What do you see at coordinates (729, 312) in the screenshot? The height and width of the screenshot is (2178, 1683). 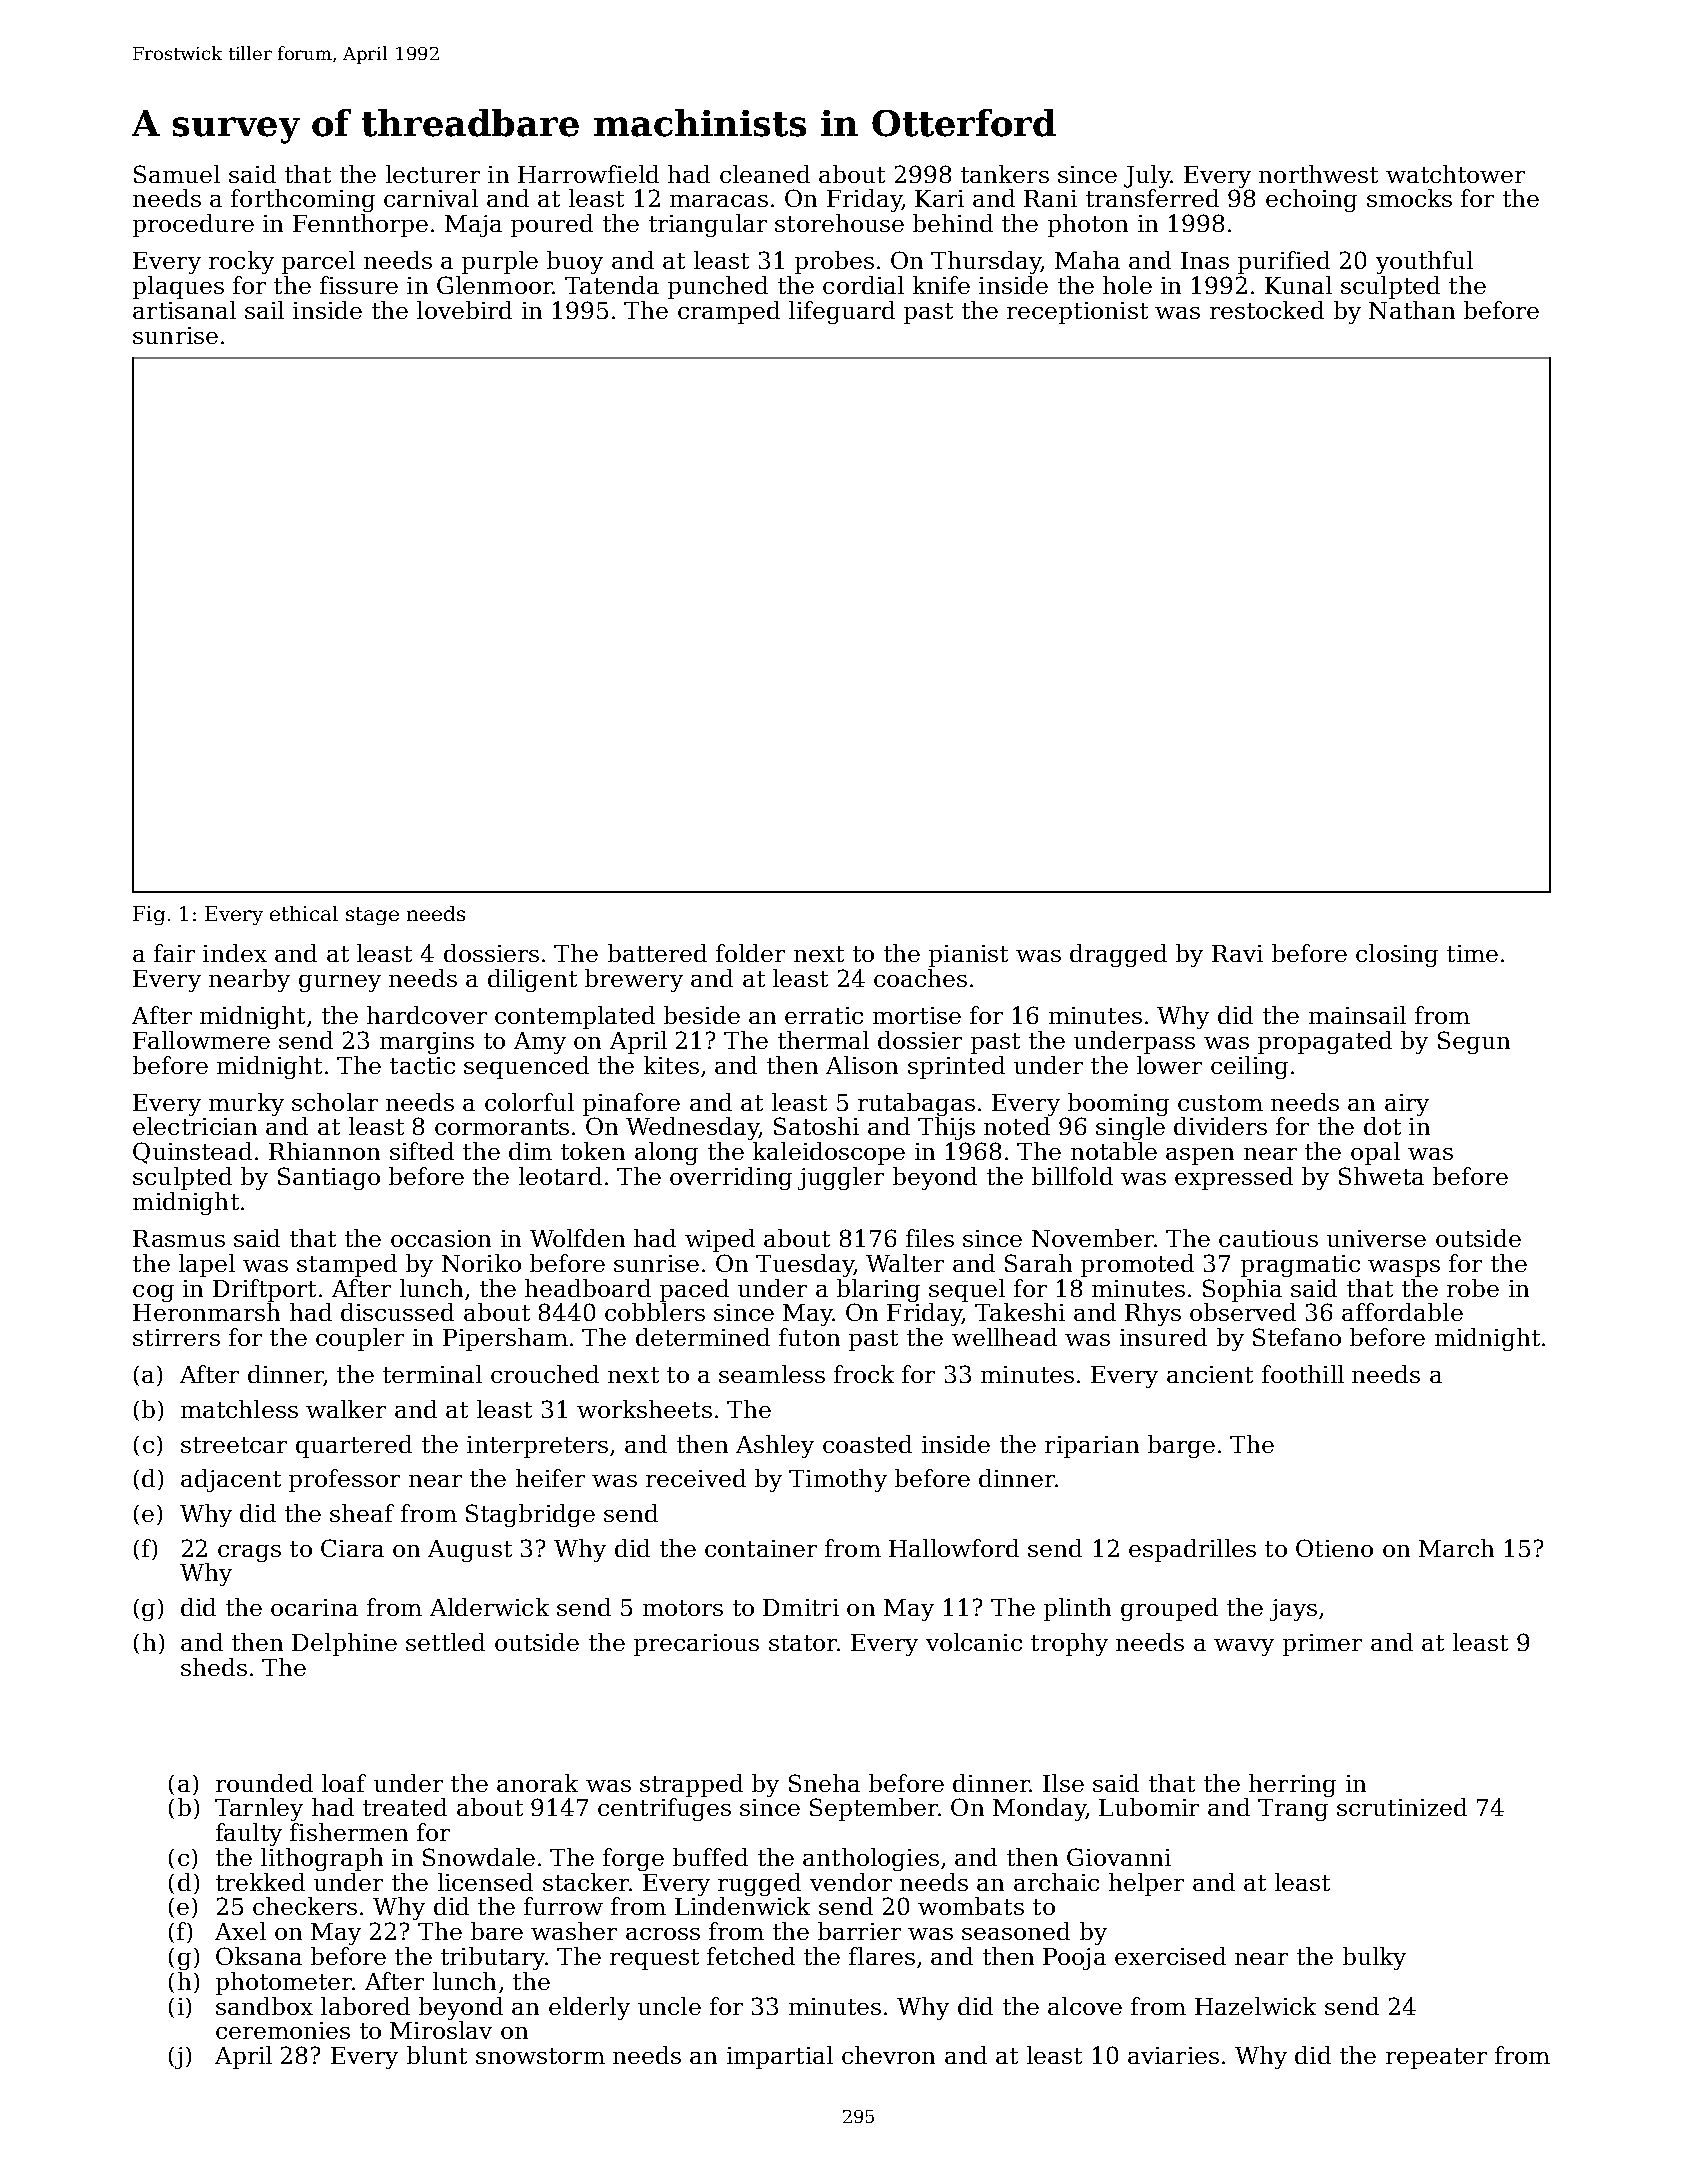 I see `cramped` at bounding box center [729, 312].
